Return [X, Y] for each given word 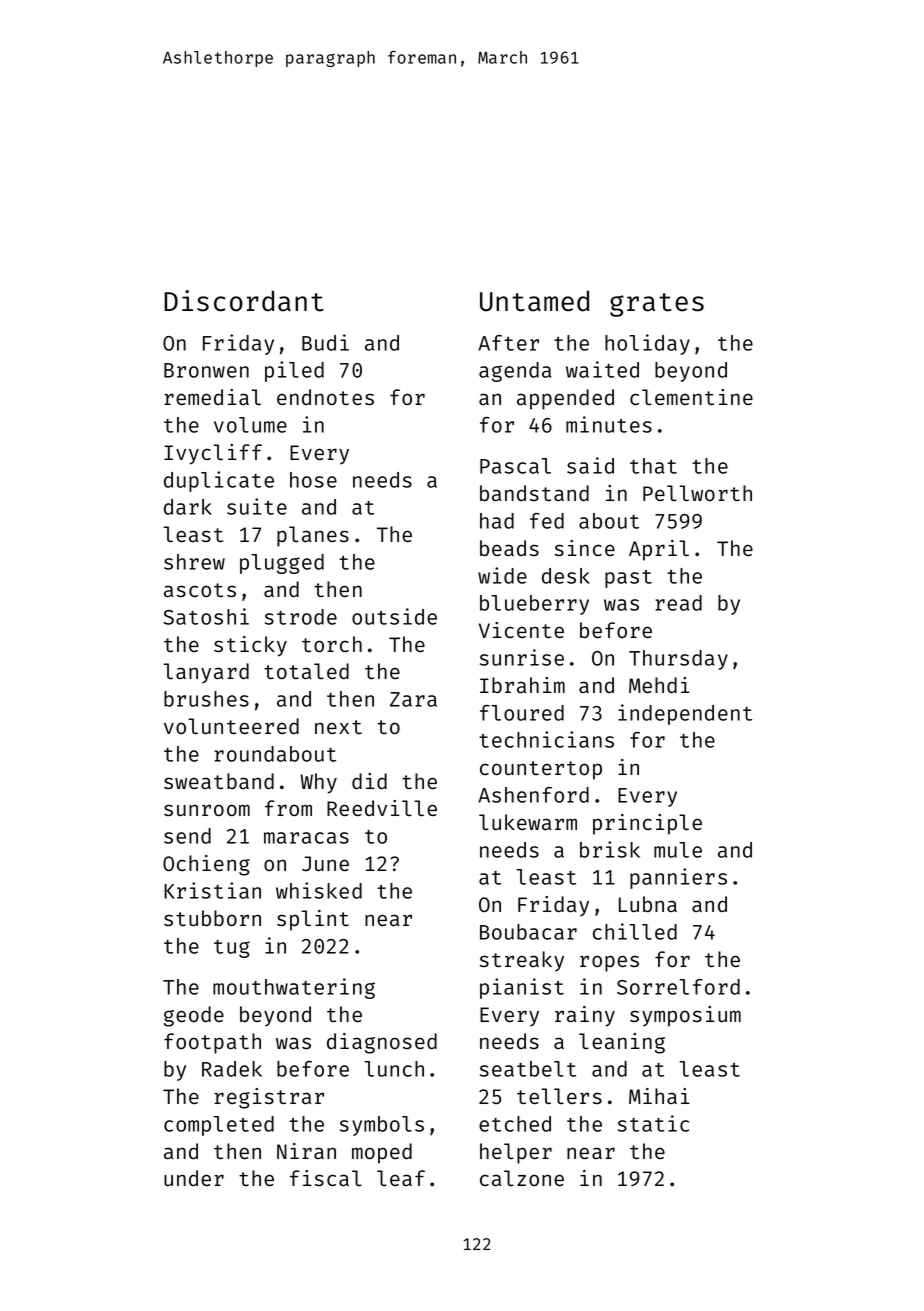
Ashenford [533, 795]
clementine [691, 397]
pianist [522, 988]
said [590, 465]
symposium [685, 1016]
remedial [212, 397]
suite [257, 506]
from [288, 808]
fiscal [326, 1178]
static [653, 1123]
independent [685, 714]
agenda [515, 372]
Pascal [515, 466]
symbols [382, 1126]
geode [194, 1016]
